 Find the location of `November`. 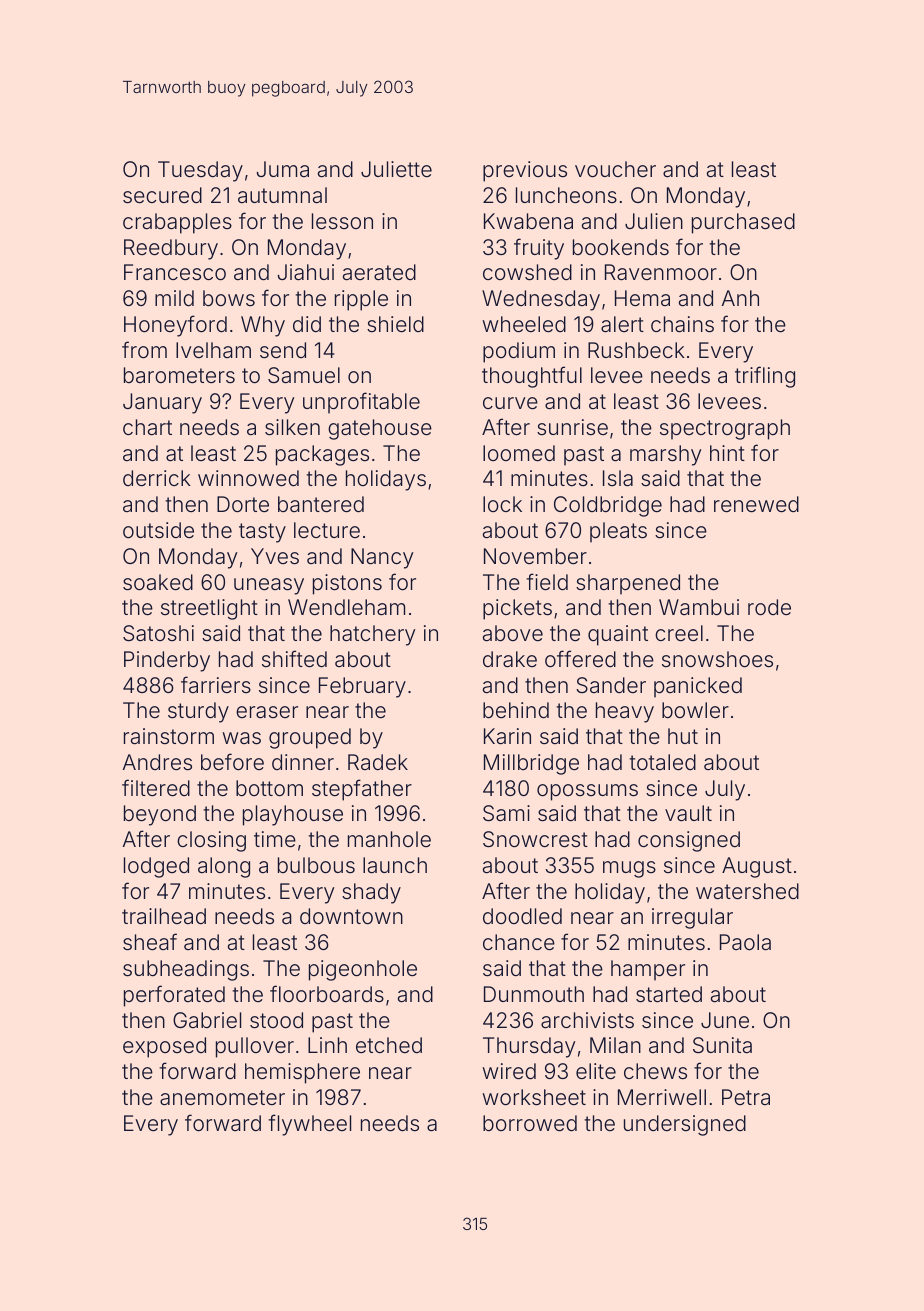

November is located at coordinates (535, 556).
